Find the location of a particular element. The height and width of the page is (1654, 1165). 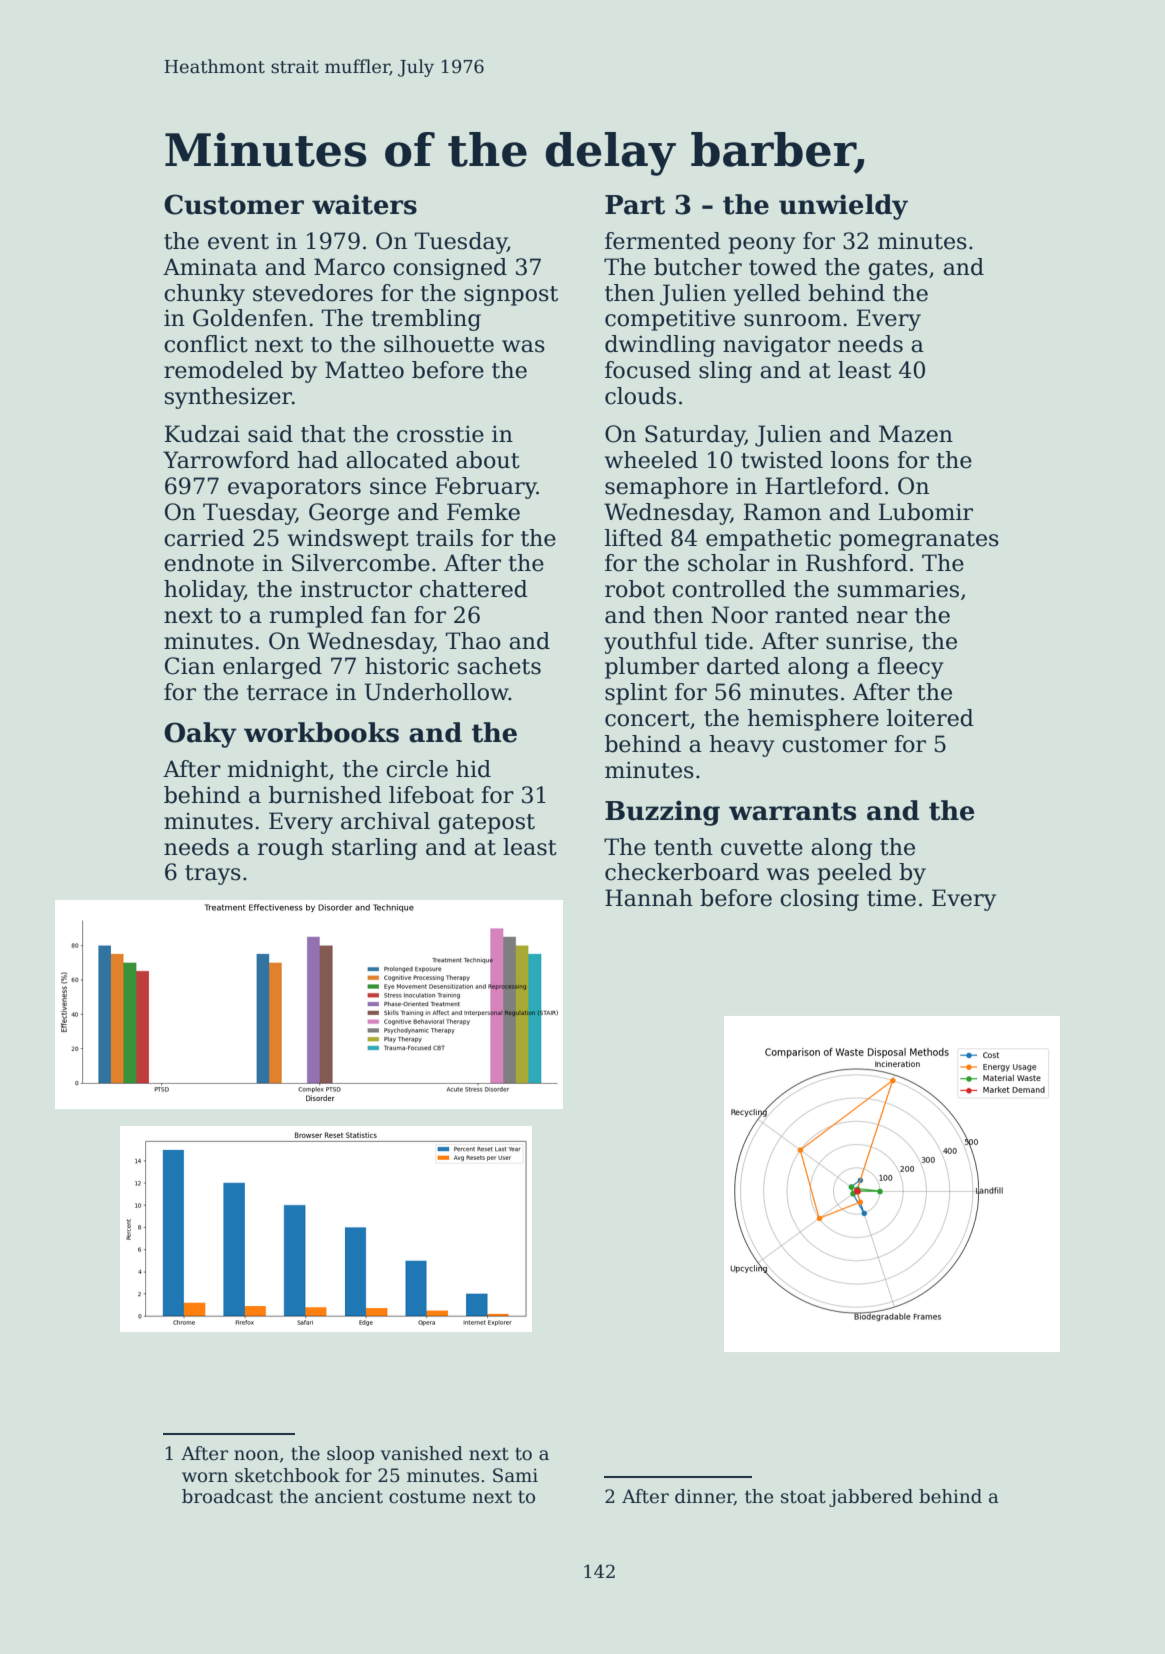

workbooks is located at coordinates (321, 732).
